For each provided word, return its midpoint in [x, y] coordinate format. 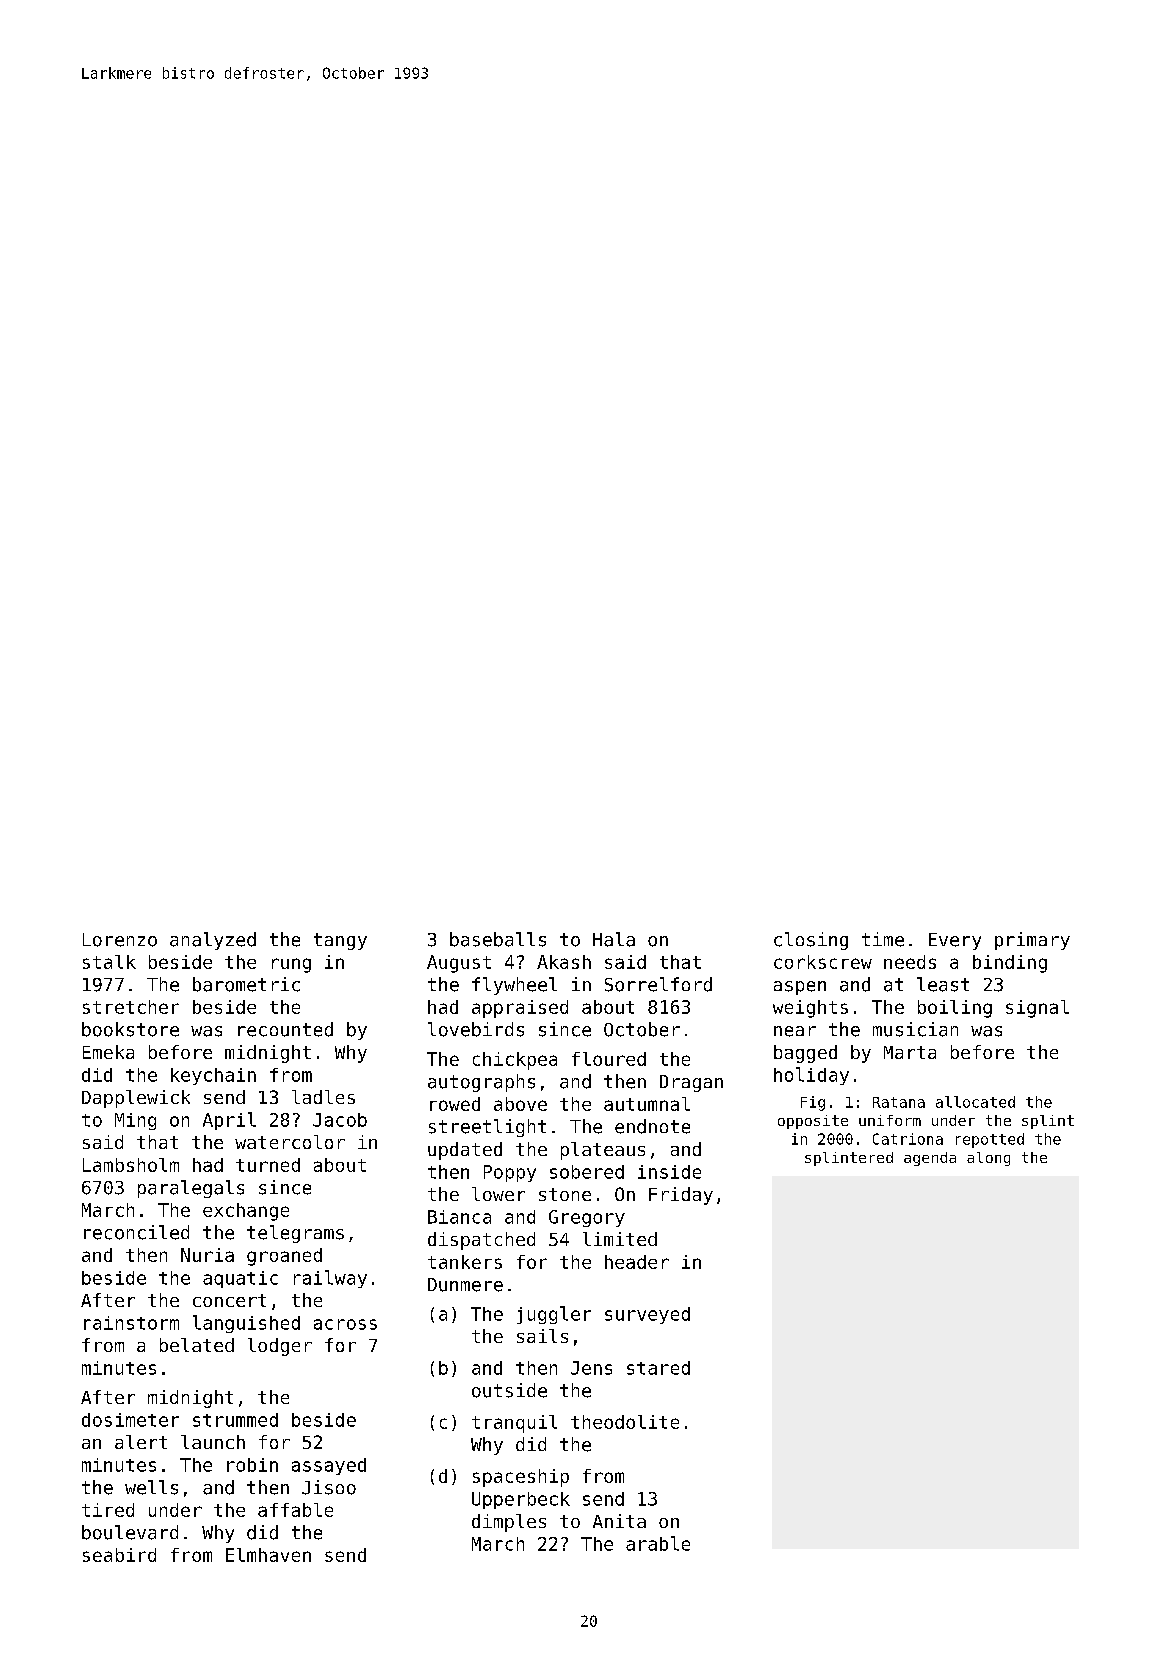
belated [197, 1345]
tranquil [514, 1424]
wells [151, 1487]
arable [658, 1543]
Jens [591, 1368]
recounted [285, 1029]
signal [1037, 1009]
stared [658, 1368]
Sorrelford [658, 984]
